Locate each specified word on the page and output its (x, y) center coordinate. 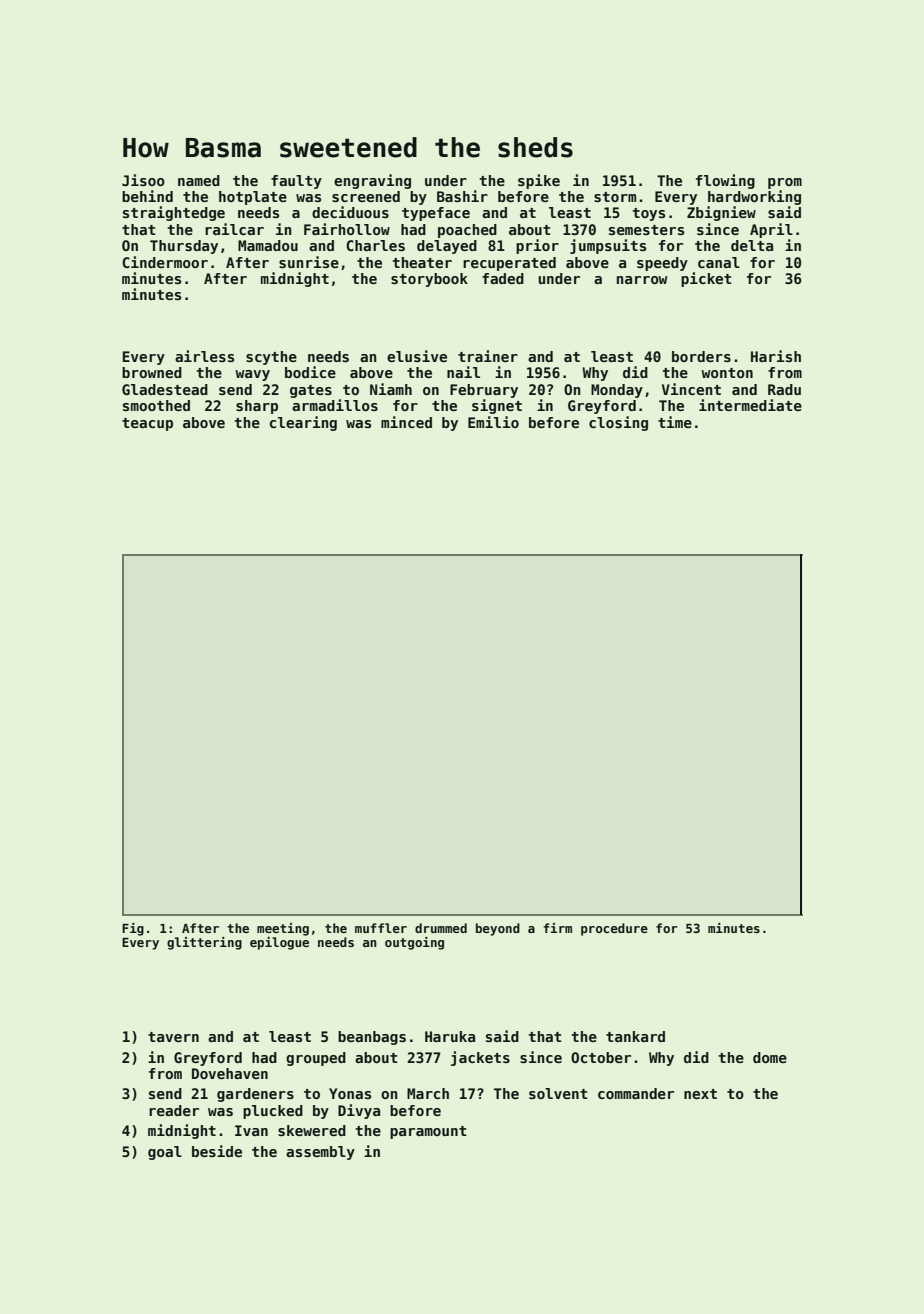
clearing (303, 423)
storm (615, 197)
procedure (614, 929)
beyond (498, 929)
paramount (428, 1132)
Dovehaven (230, 1073)
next (700, 1094)
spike (539, 181)
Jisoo (143, 180)
